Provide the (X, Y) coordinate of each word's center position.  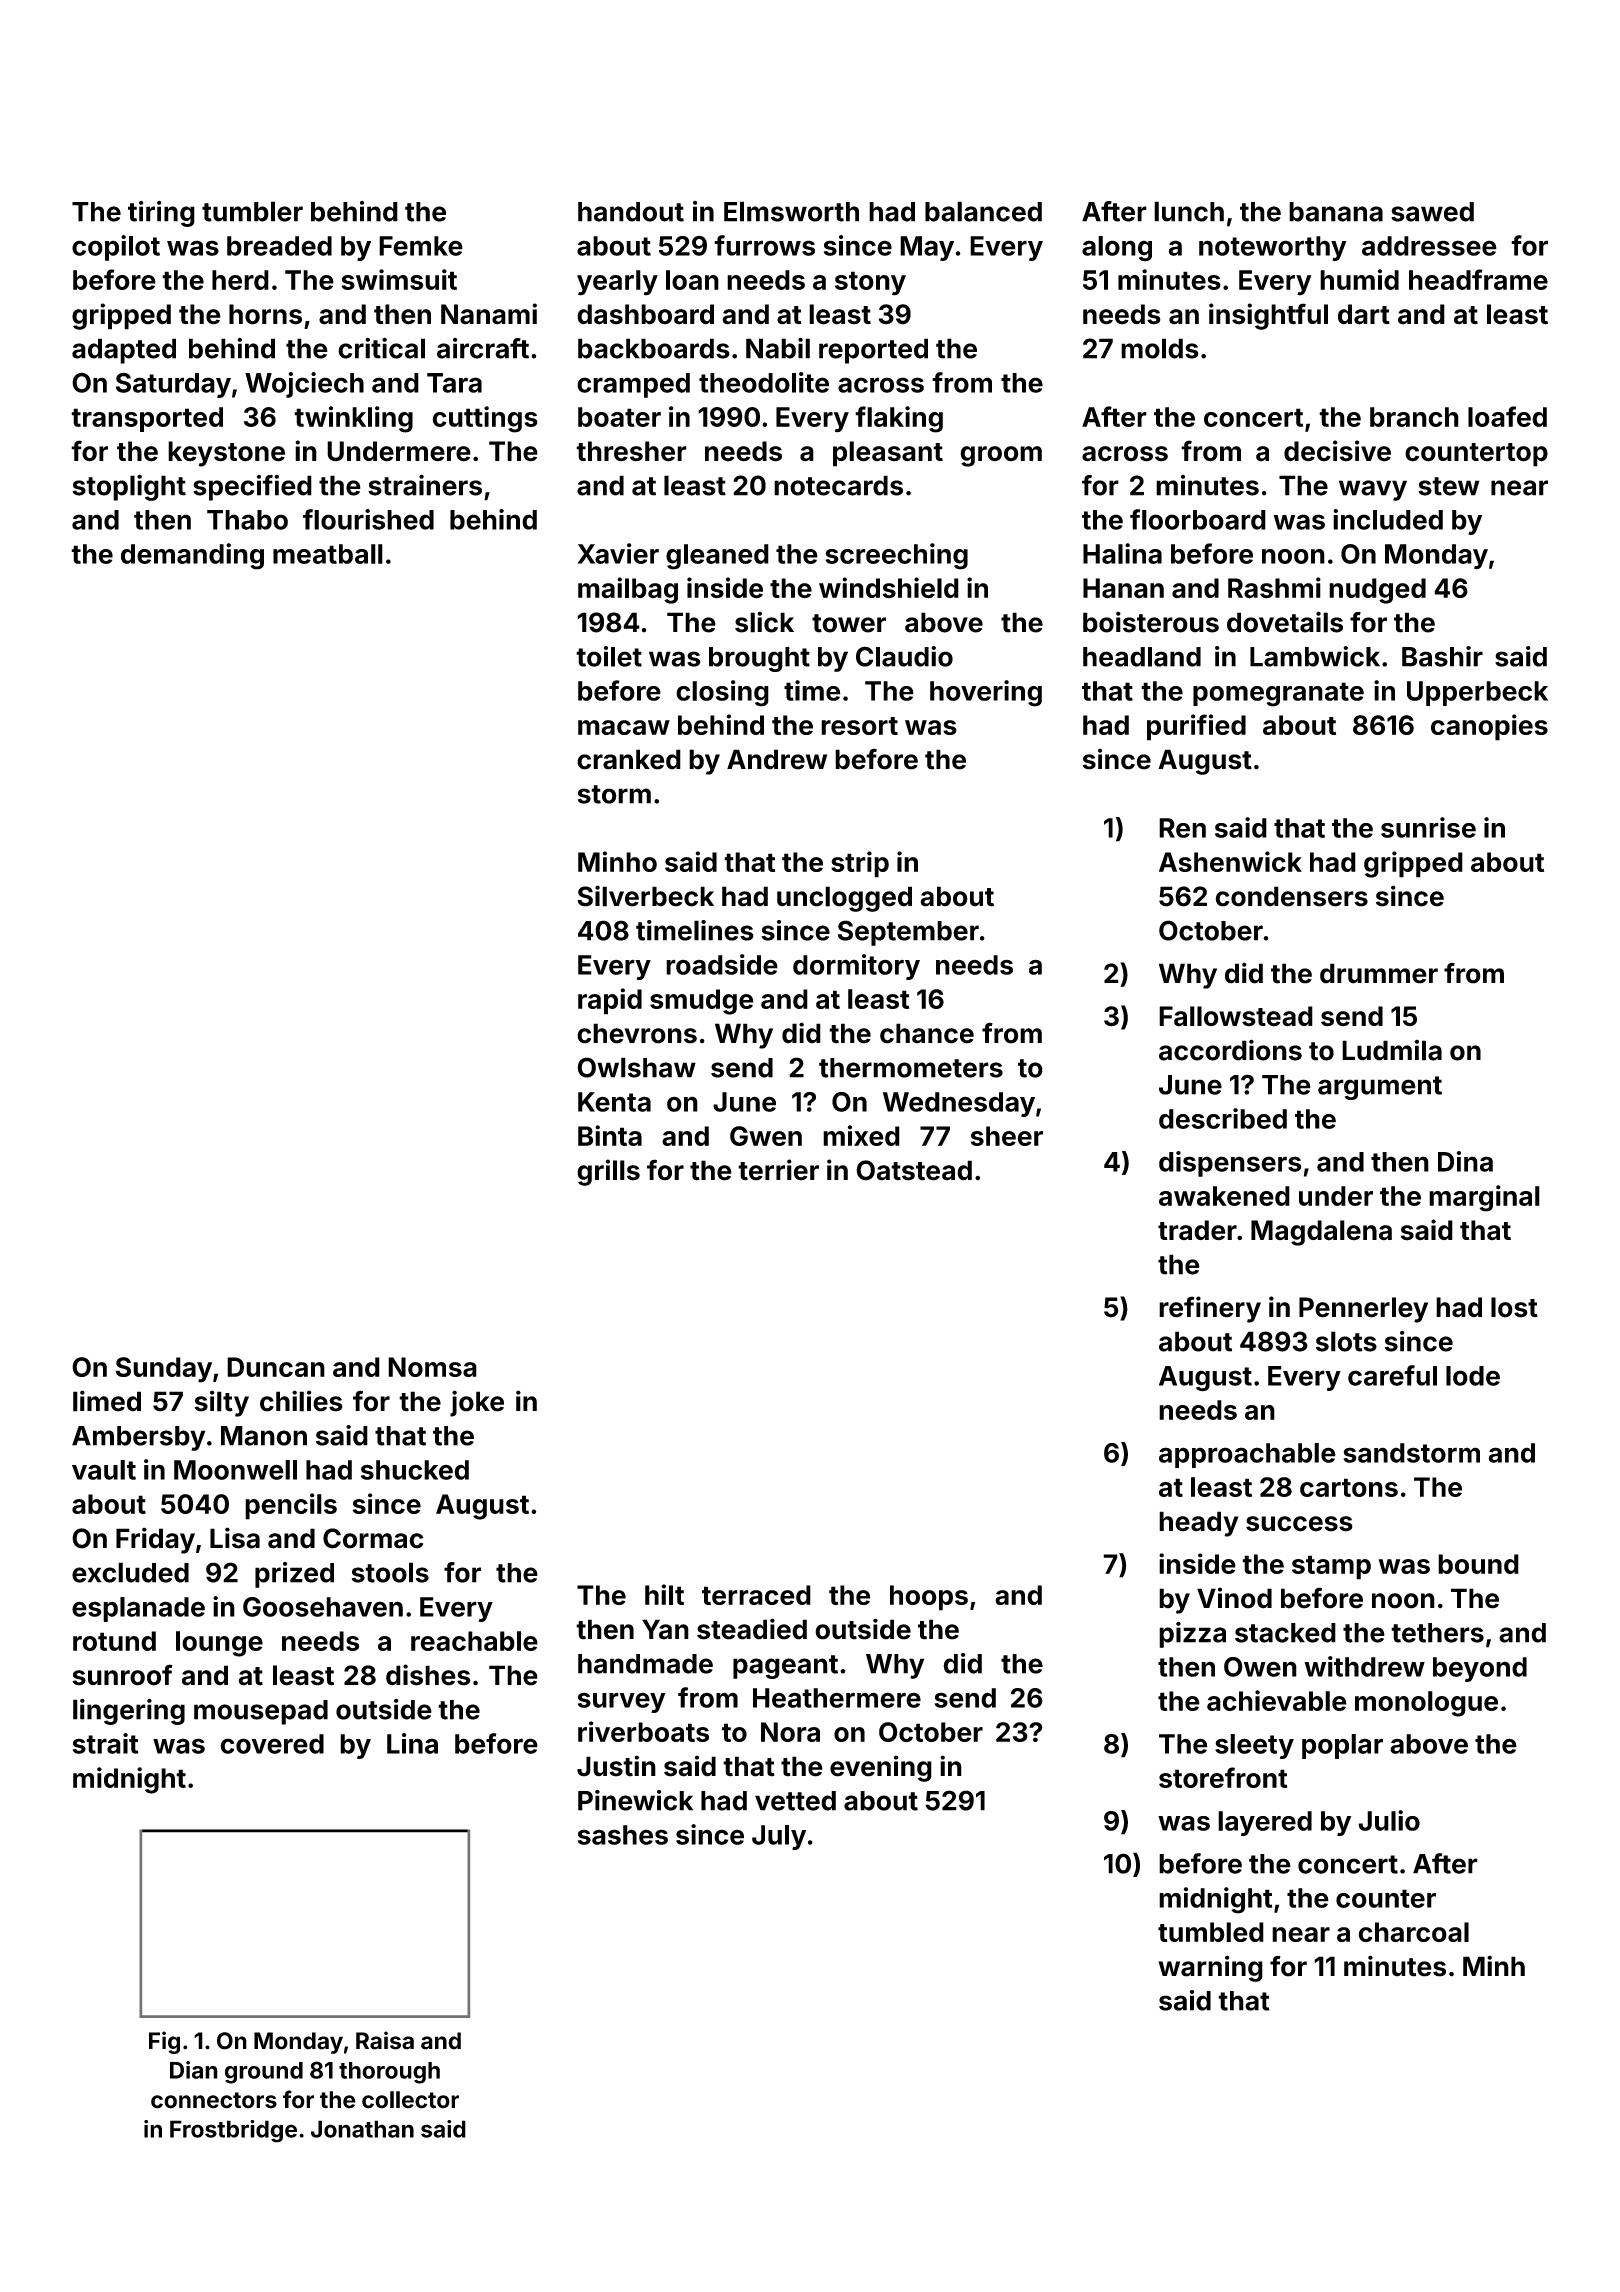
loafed (1507, 416)
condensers (1291, 896)
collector (410, 2100)
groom (1001, 456)
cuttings (485, 419)
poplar (1342, 1746)
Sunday (164, 1370)
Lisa (235, 1538)
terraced (756, 1595)
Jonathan (362, 2129)
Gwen (766, 1136)
